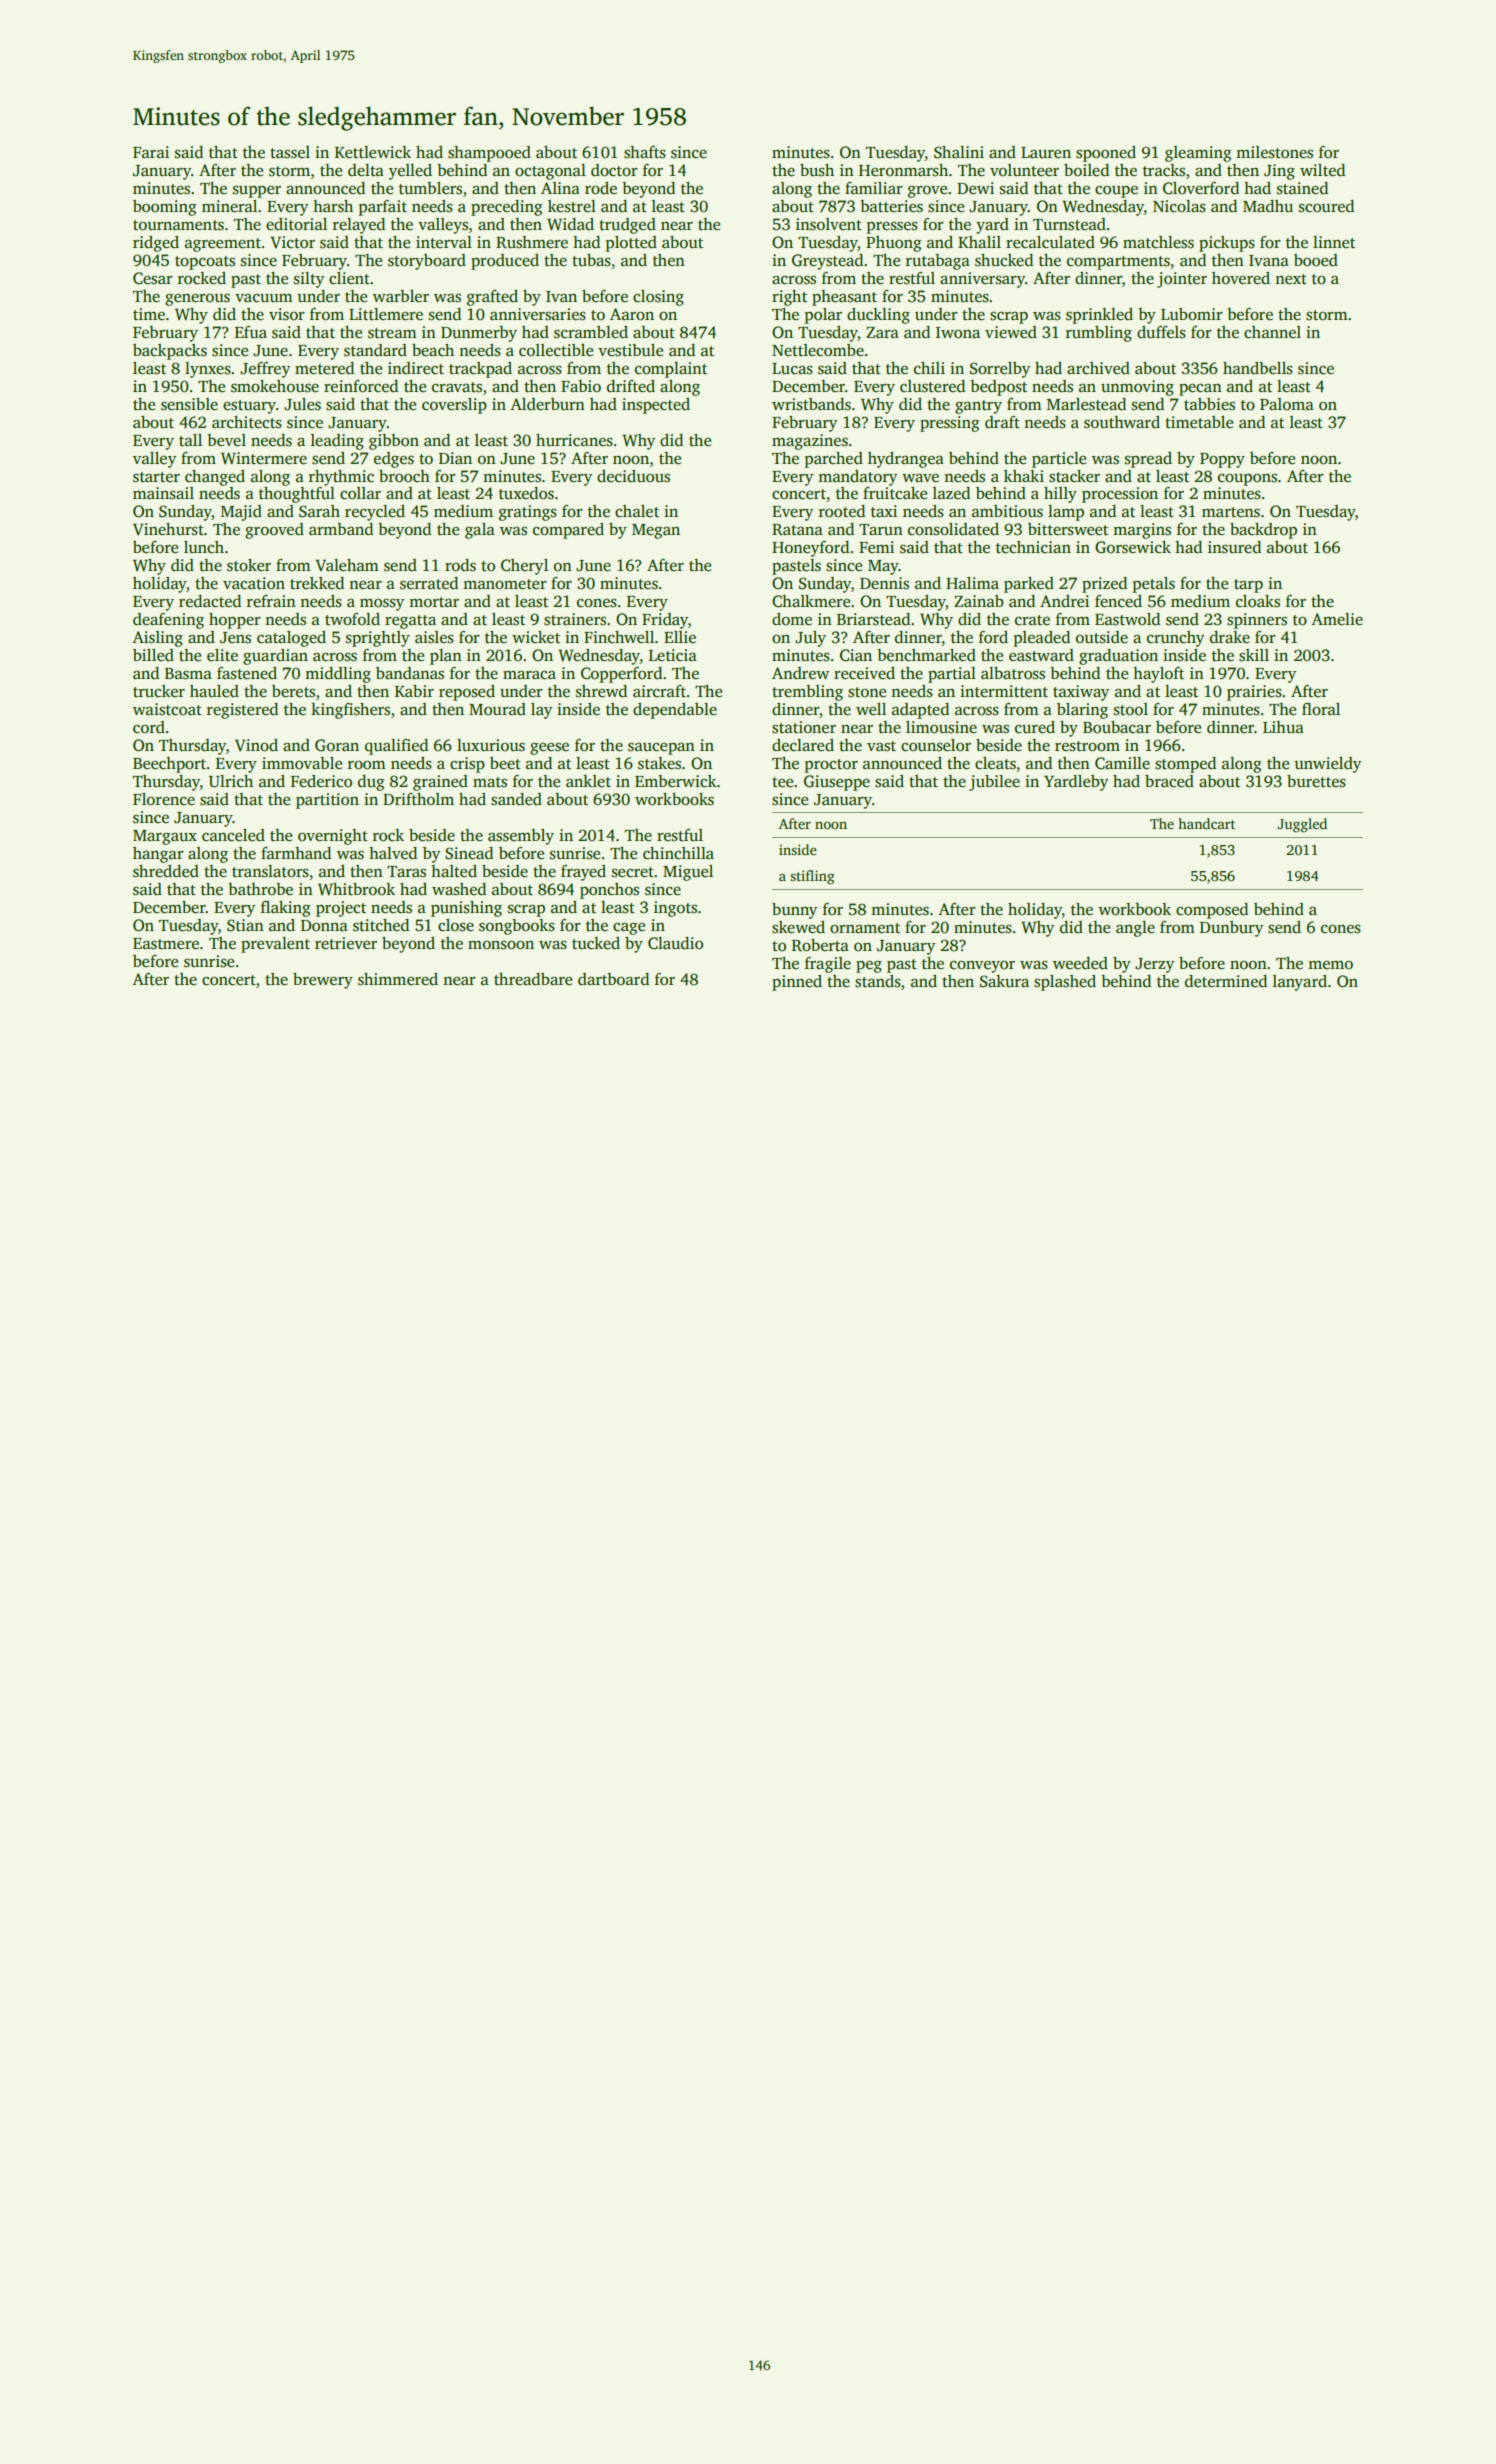 The image size is (1496, 2464). Describe the element at coordinates (346, 943) in the screenshot. I see `retriever` at that location.
